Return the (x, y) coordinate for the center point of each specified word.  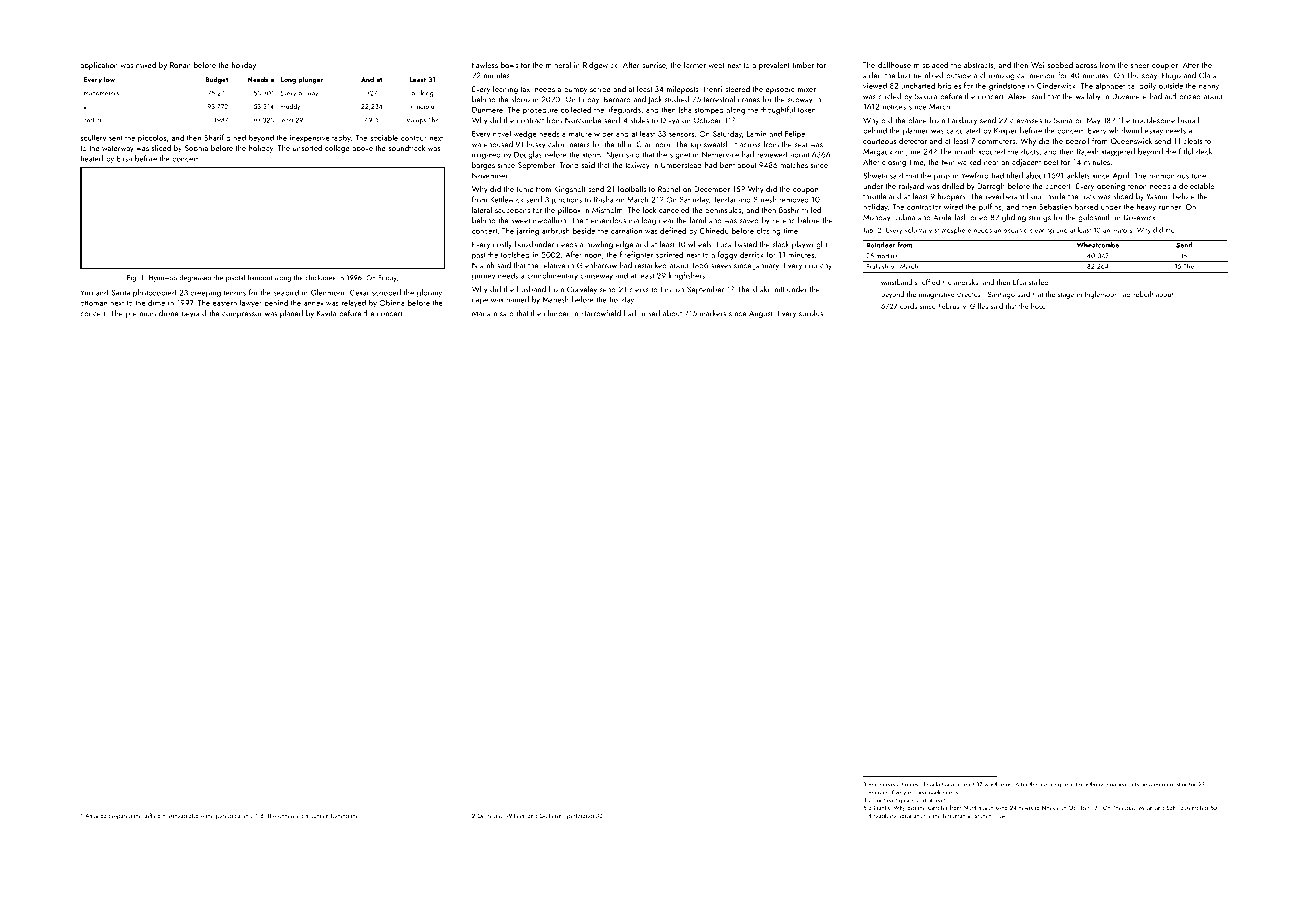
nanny (1209, 88)
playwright (809, 245)
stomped (709, 111)
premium (141, 314)
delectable (1196, 186)
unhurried (290, 815)
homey (910, 785)
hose (1038, 306)
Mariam (484, 314)
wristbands (997, 784)
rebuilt (1143, 294)
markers (713, 313)
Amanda (96, 816)
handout (260, 278)
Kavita (326, 313)
